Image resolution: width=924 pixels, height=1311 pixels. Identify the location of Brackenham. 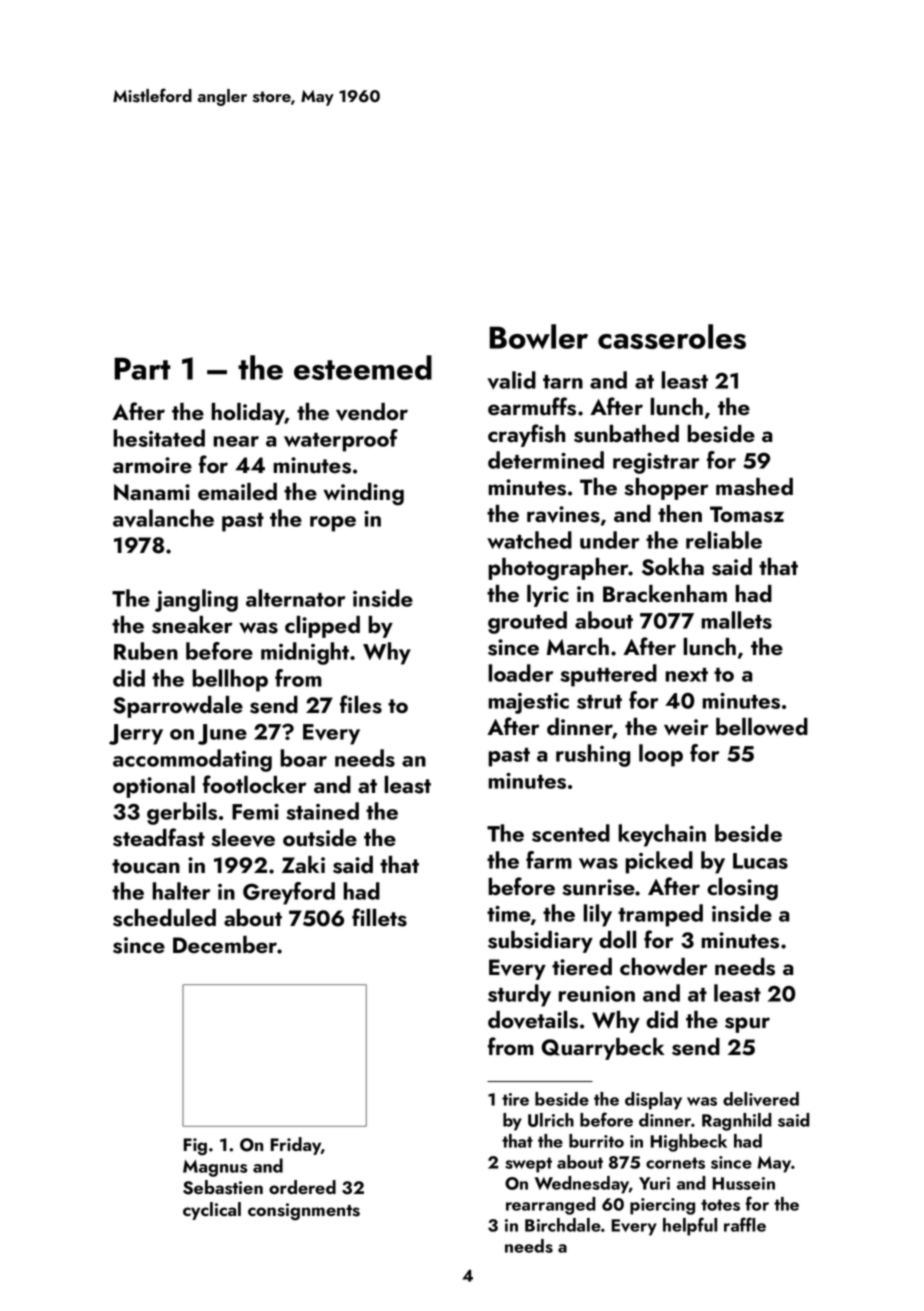
(665, 594).
